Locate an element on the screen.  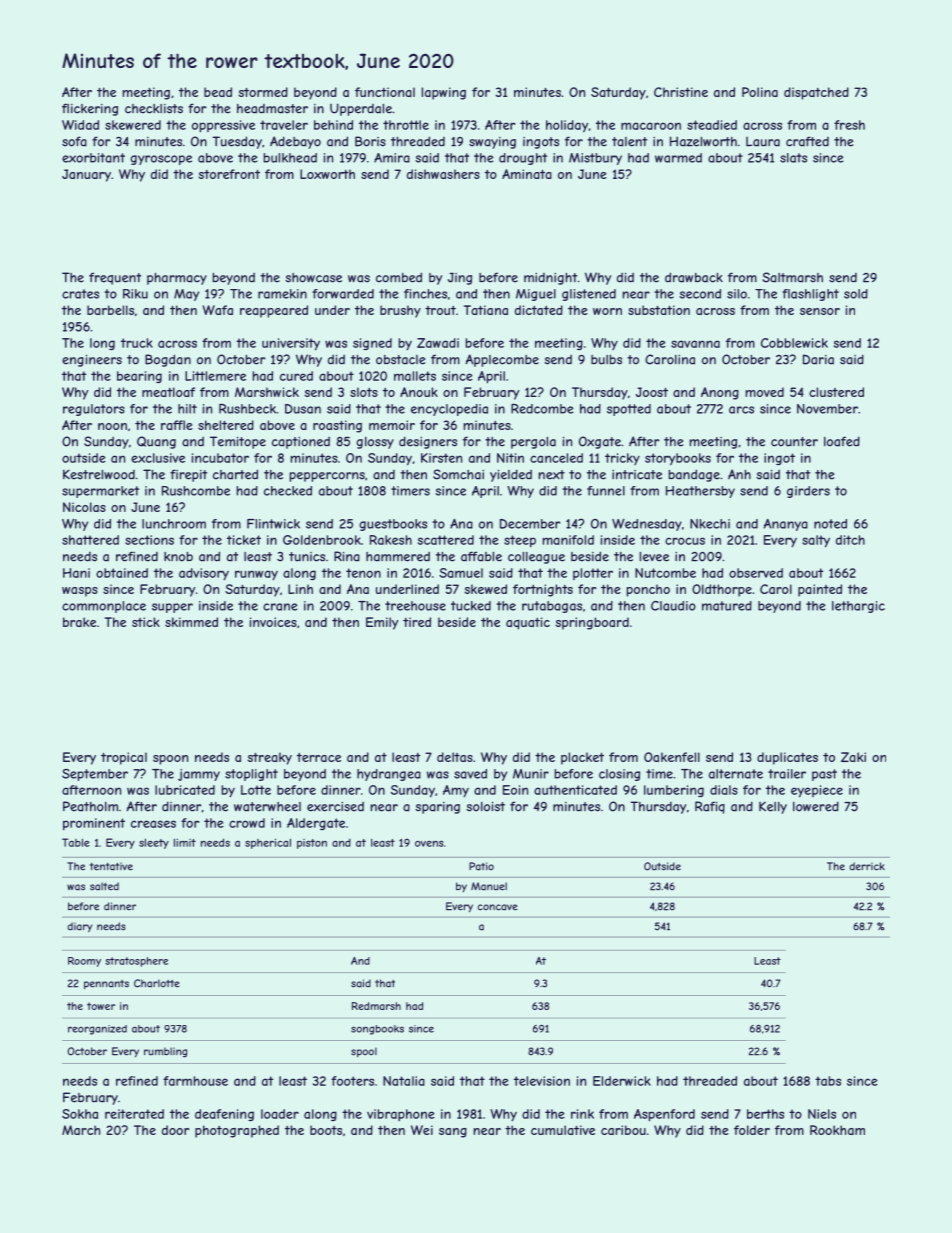
gyroscope is located at coordinates (161, 160).
